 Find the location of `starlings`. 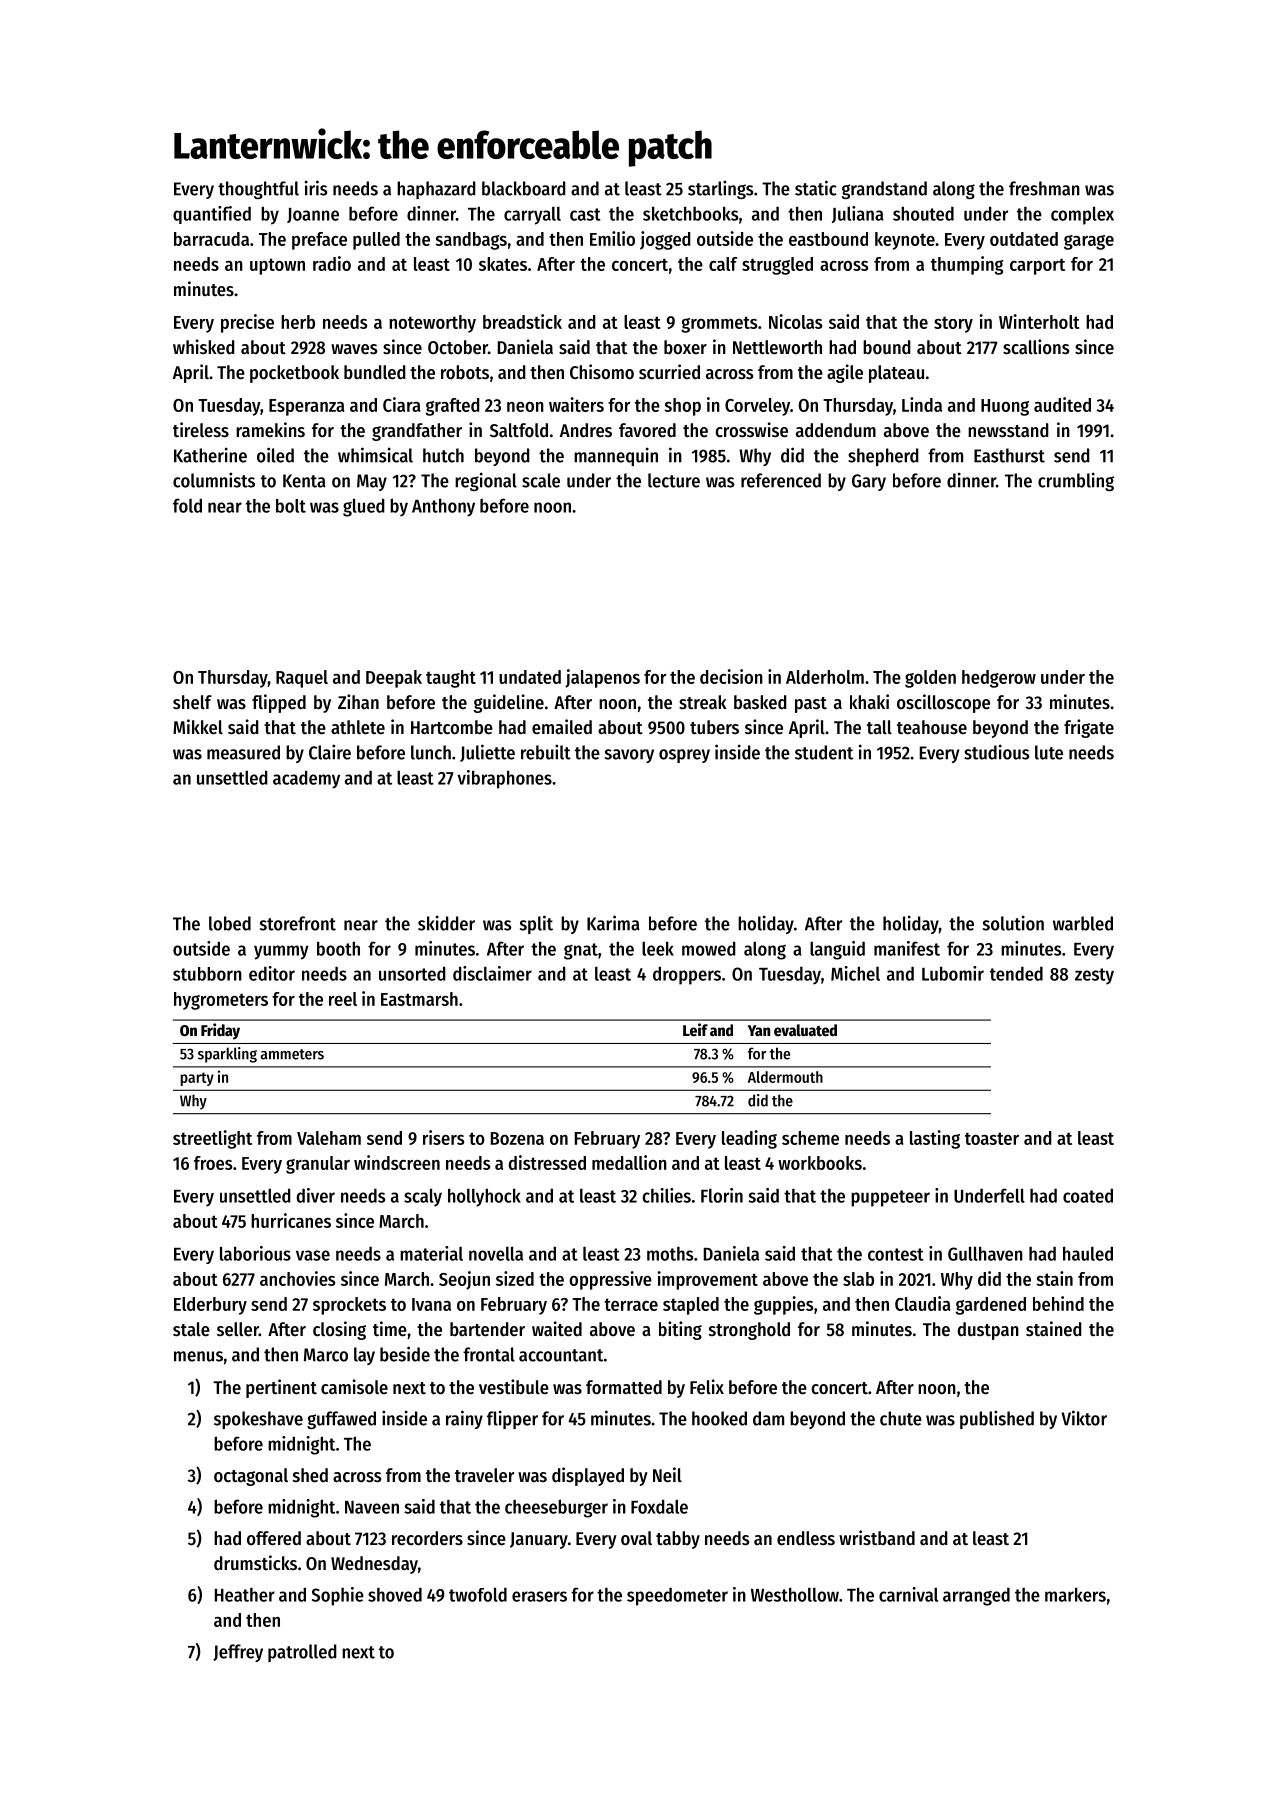

starlings is located at coordinates (720, 189).
